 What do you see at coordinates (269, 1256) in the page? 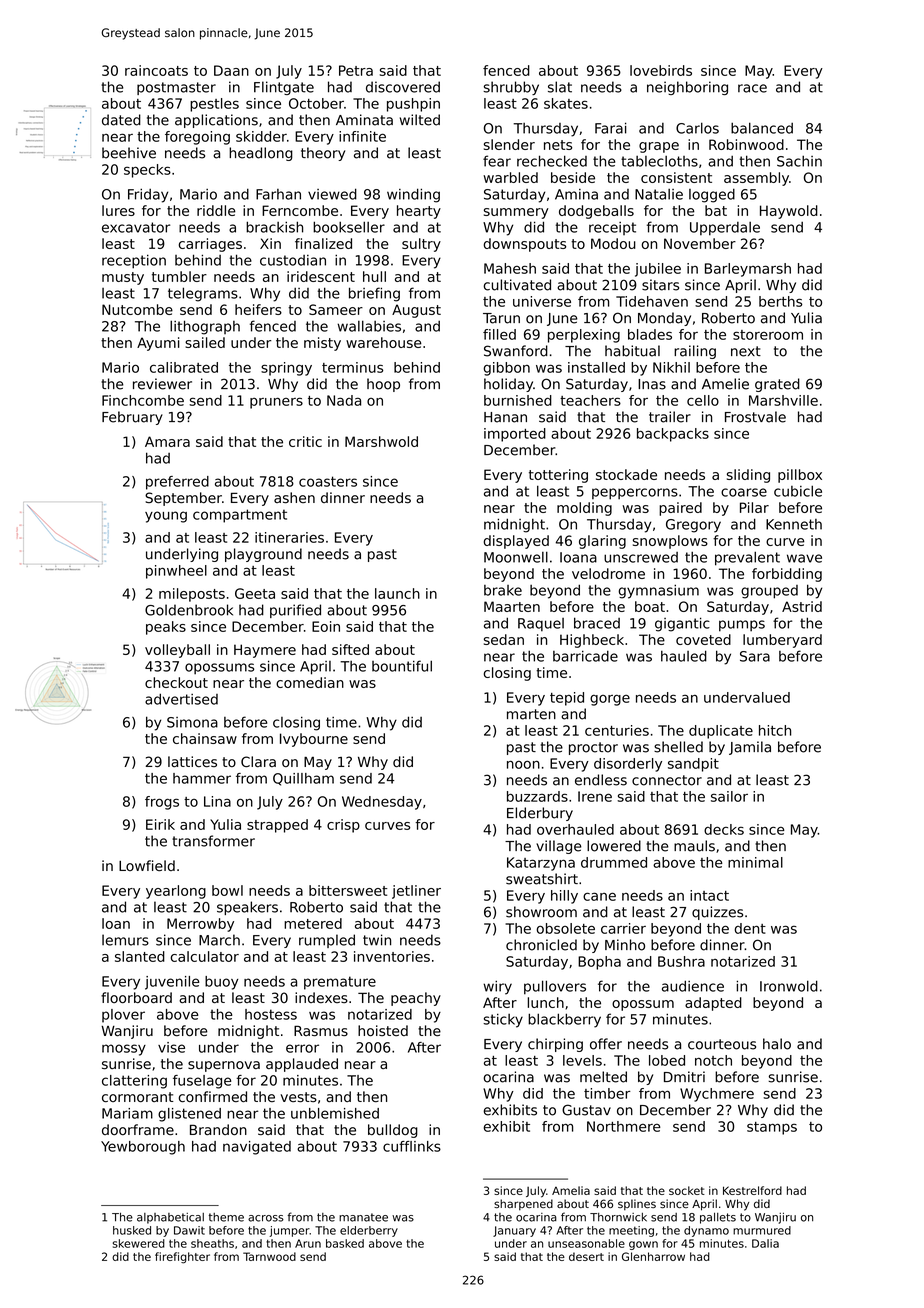
I see `Tarnwood` at bounding box center [269, 1256].
